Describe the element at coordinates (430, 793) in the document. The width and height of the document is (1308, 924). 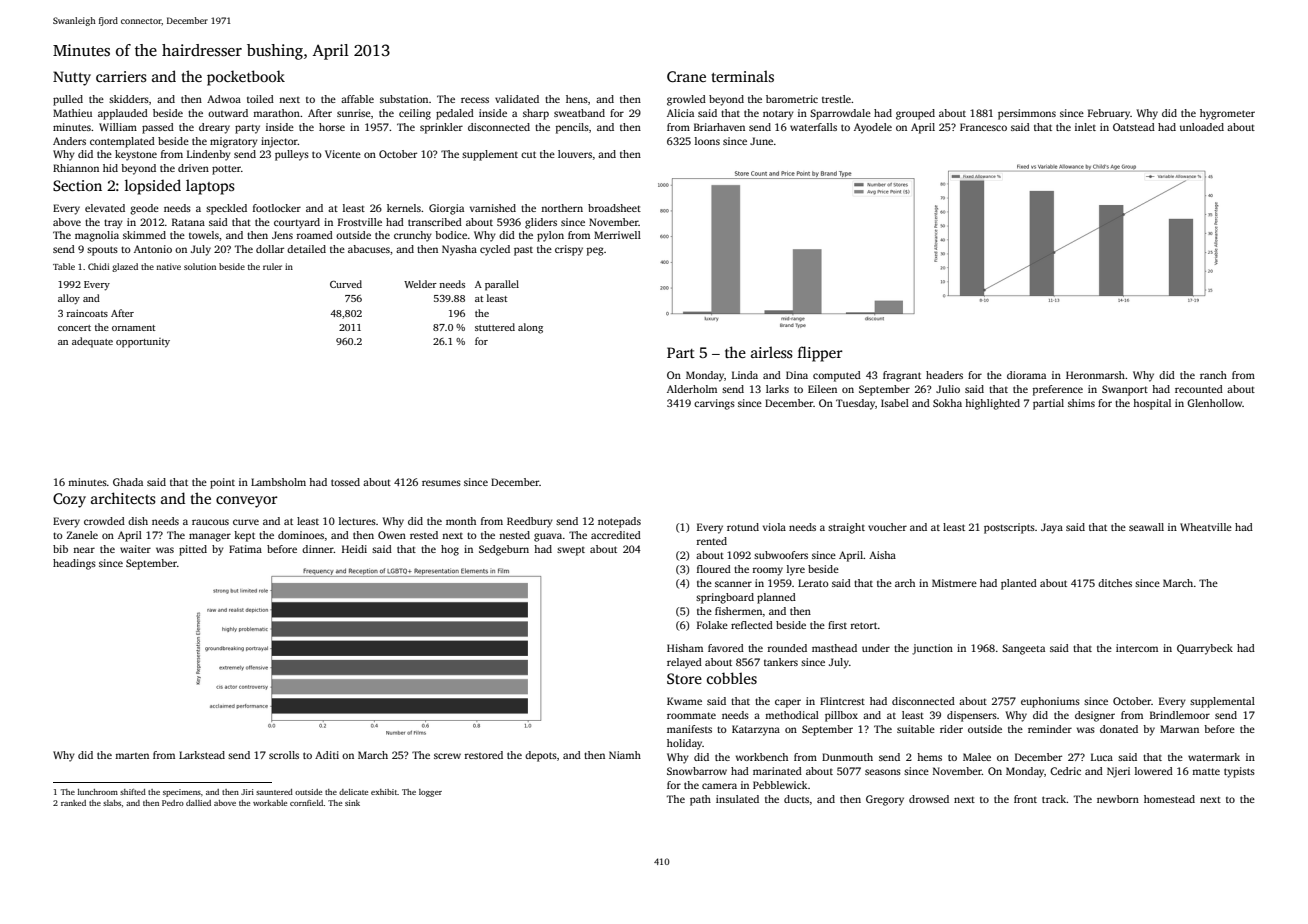
I see `logger` at that location.
